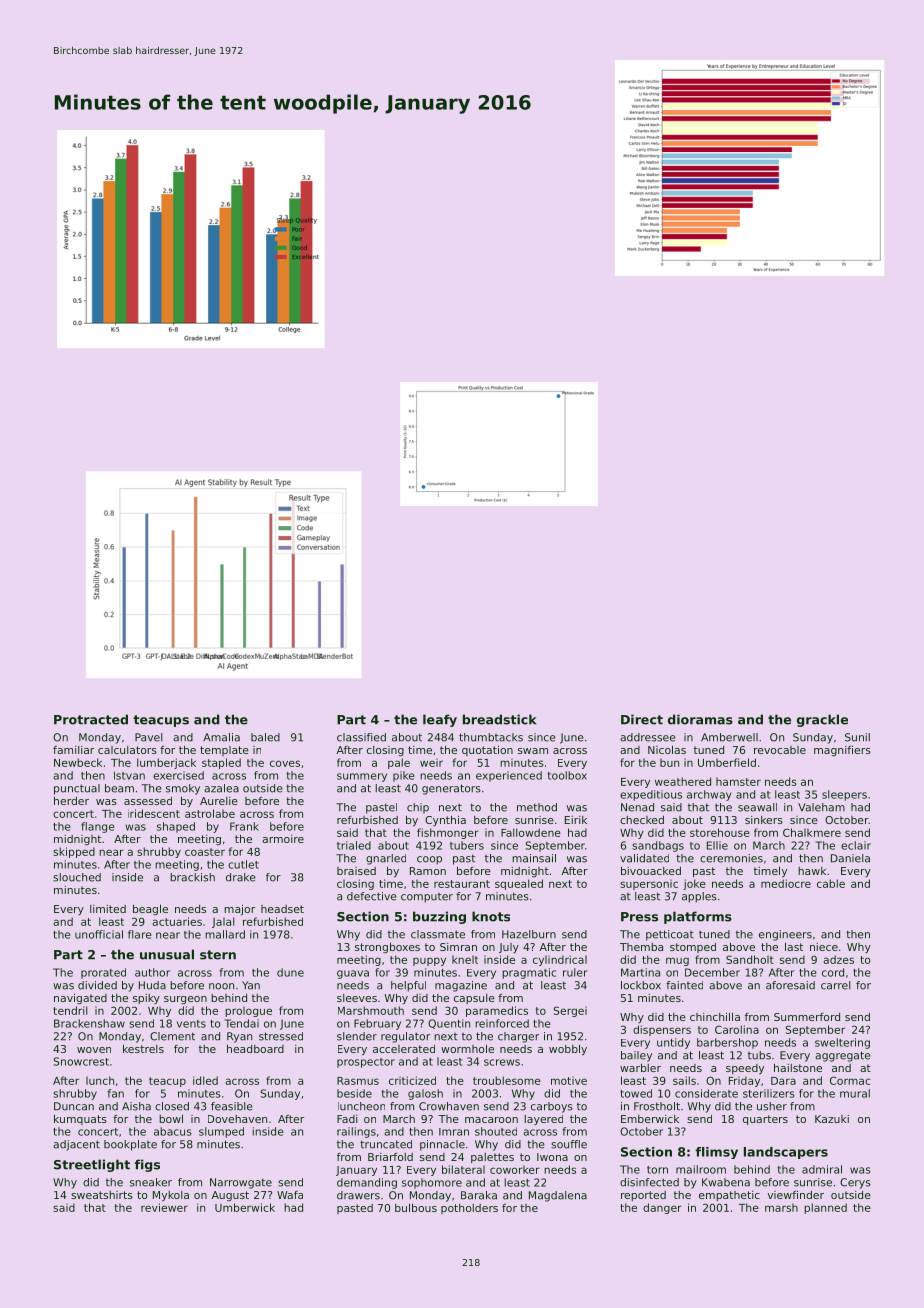  What do you see at coordinates (487, 750) in the image?
I see `quotation` at bounding box center [487, 750].
